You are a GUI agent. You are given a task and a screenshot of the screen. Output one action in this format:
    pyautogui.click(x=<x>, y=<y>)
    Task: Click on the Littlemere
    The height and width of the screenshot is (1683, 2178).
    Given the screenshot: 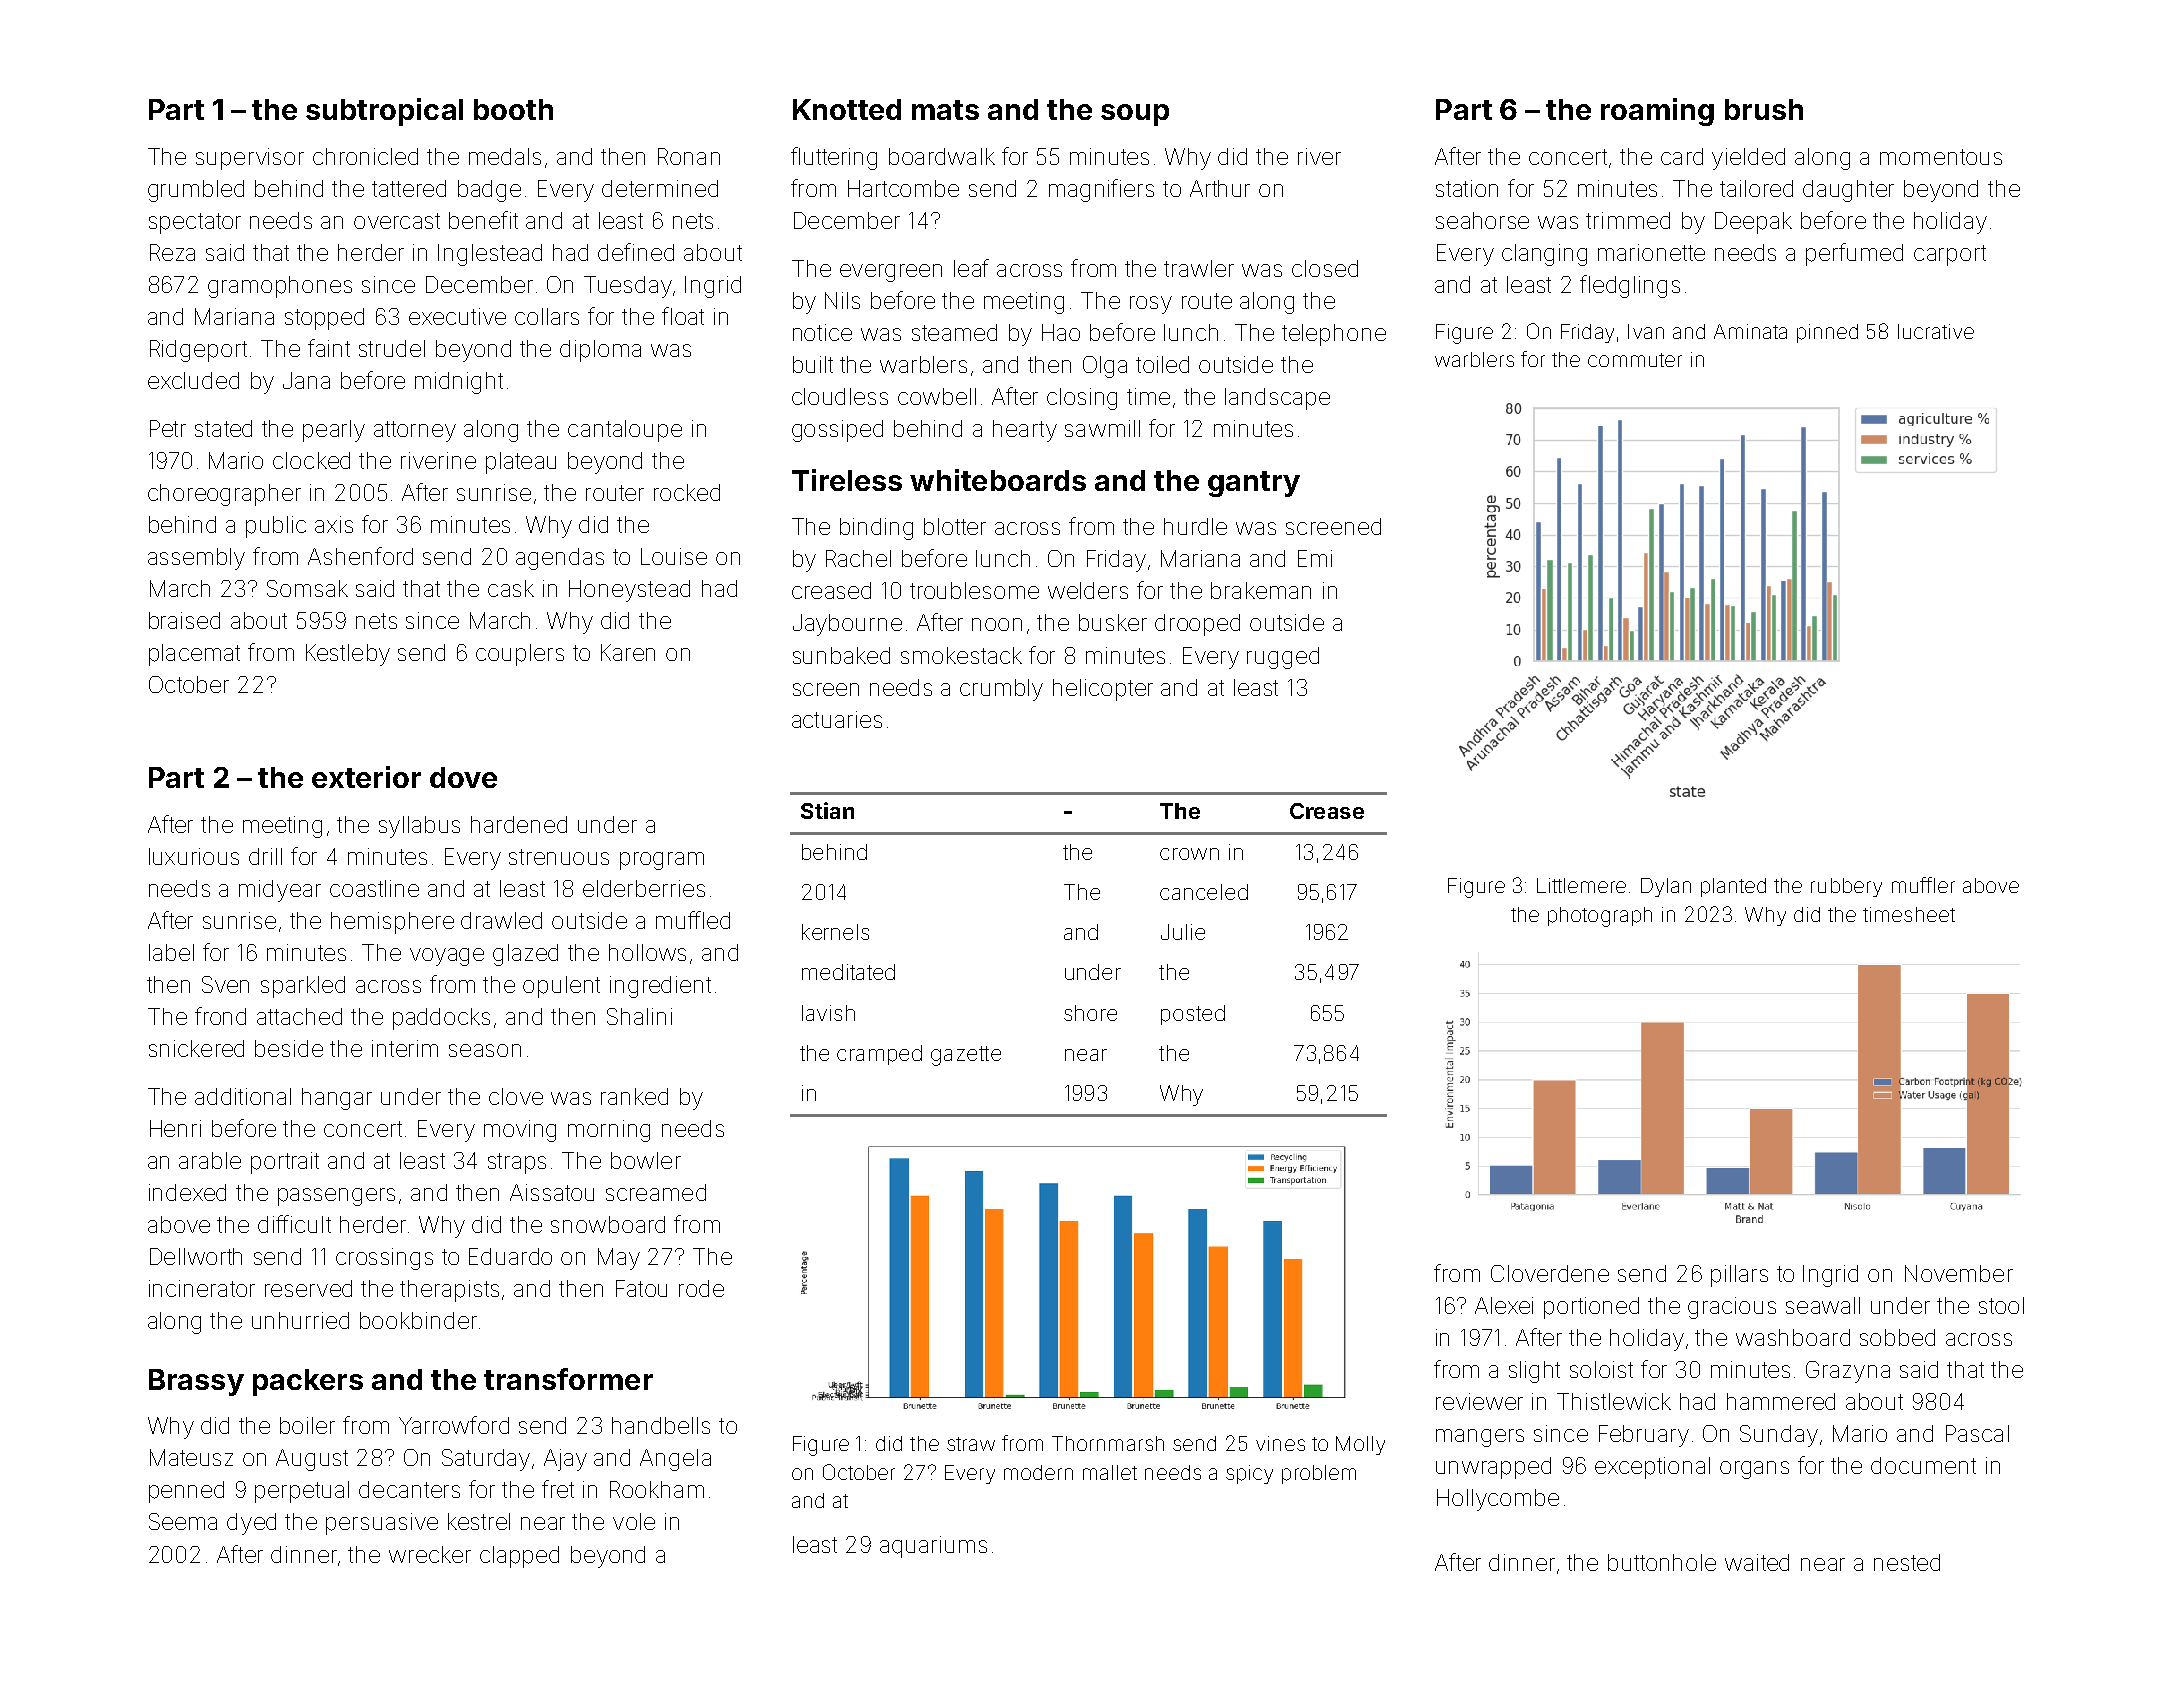 What is the action you would take?
    pyautogui.click(x=1581, y=885)
